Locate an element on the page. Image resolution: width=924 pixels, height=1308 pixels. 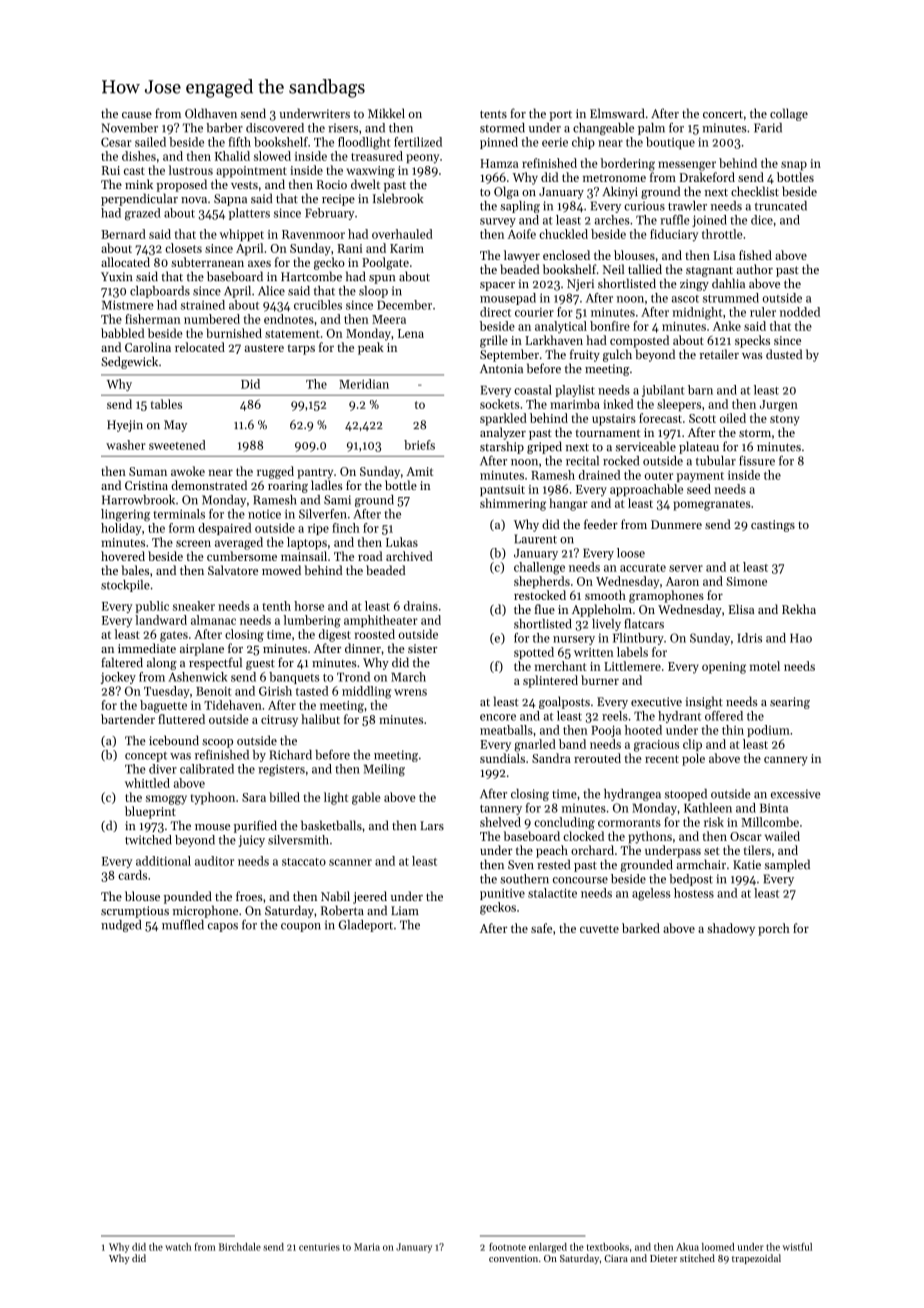
safe is located at coordinates (541, 928).
